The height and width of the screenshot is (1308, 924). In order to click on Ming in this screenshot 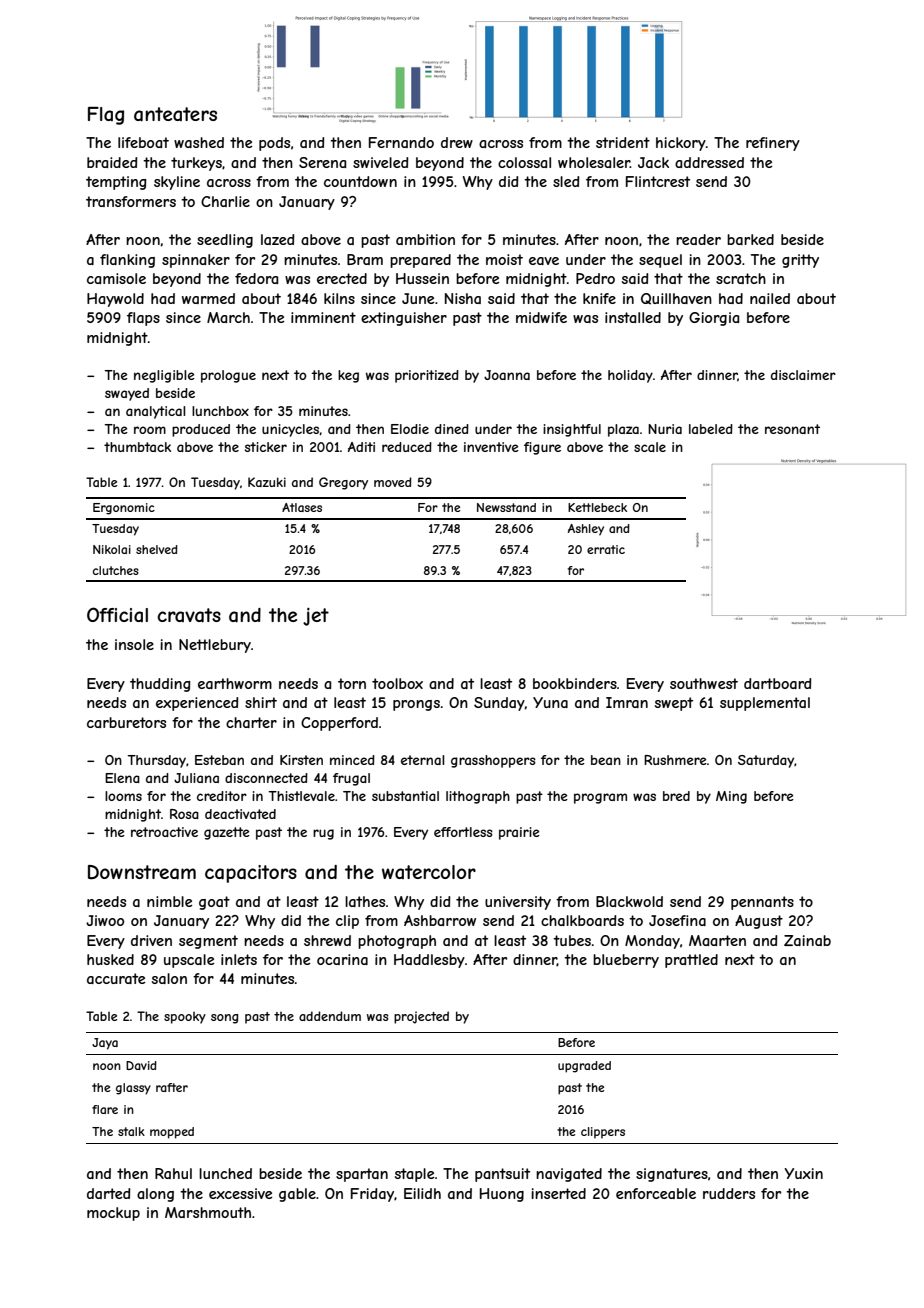, I will do `click(731, 797)`.
